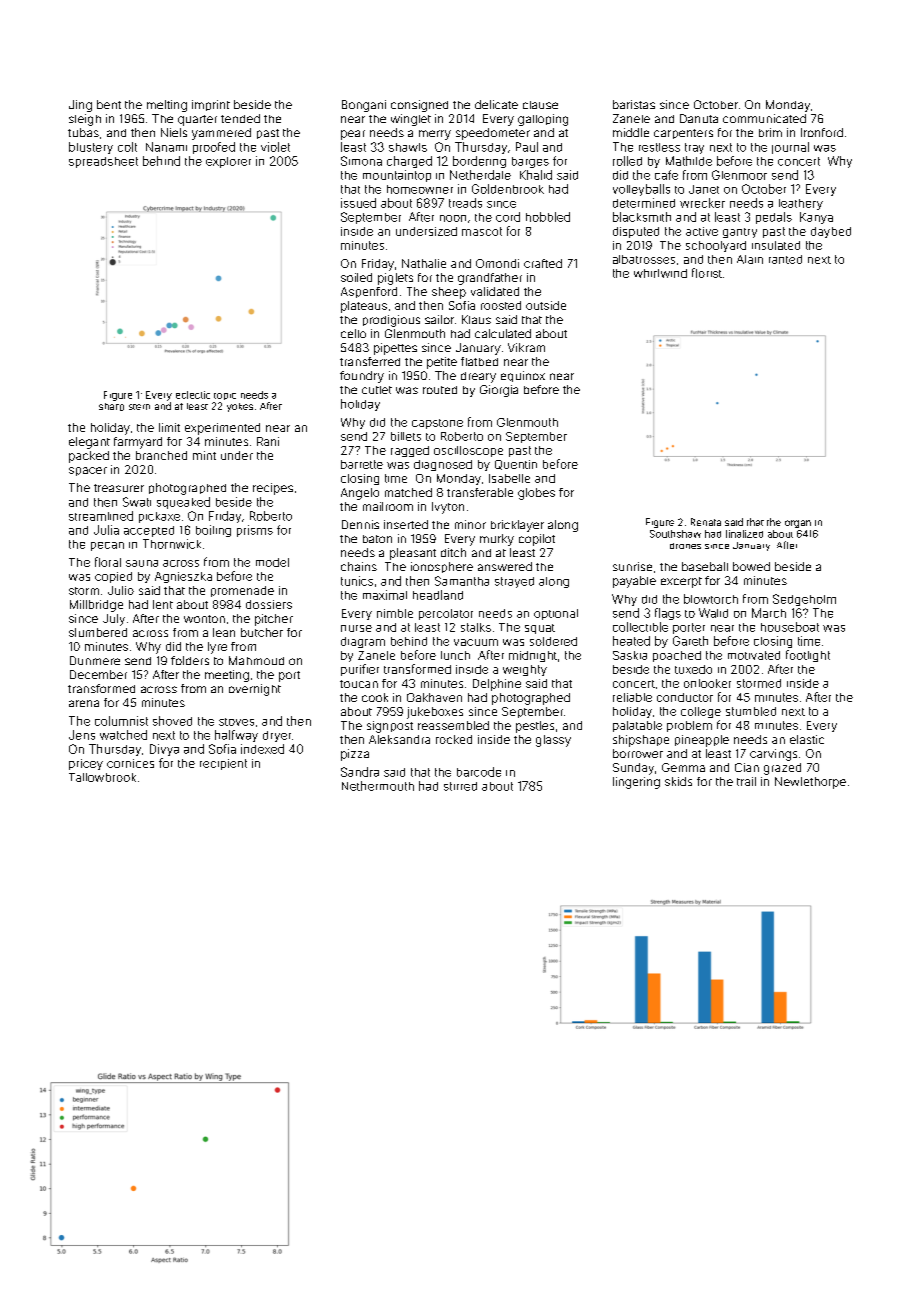 The height and width of the image is (1308, 924). What do you see at coordinates (102, 777) in the image?
I see `Tallowbrook` at bounding box center [102, 777].
